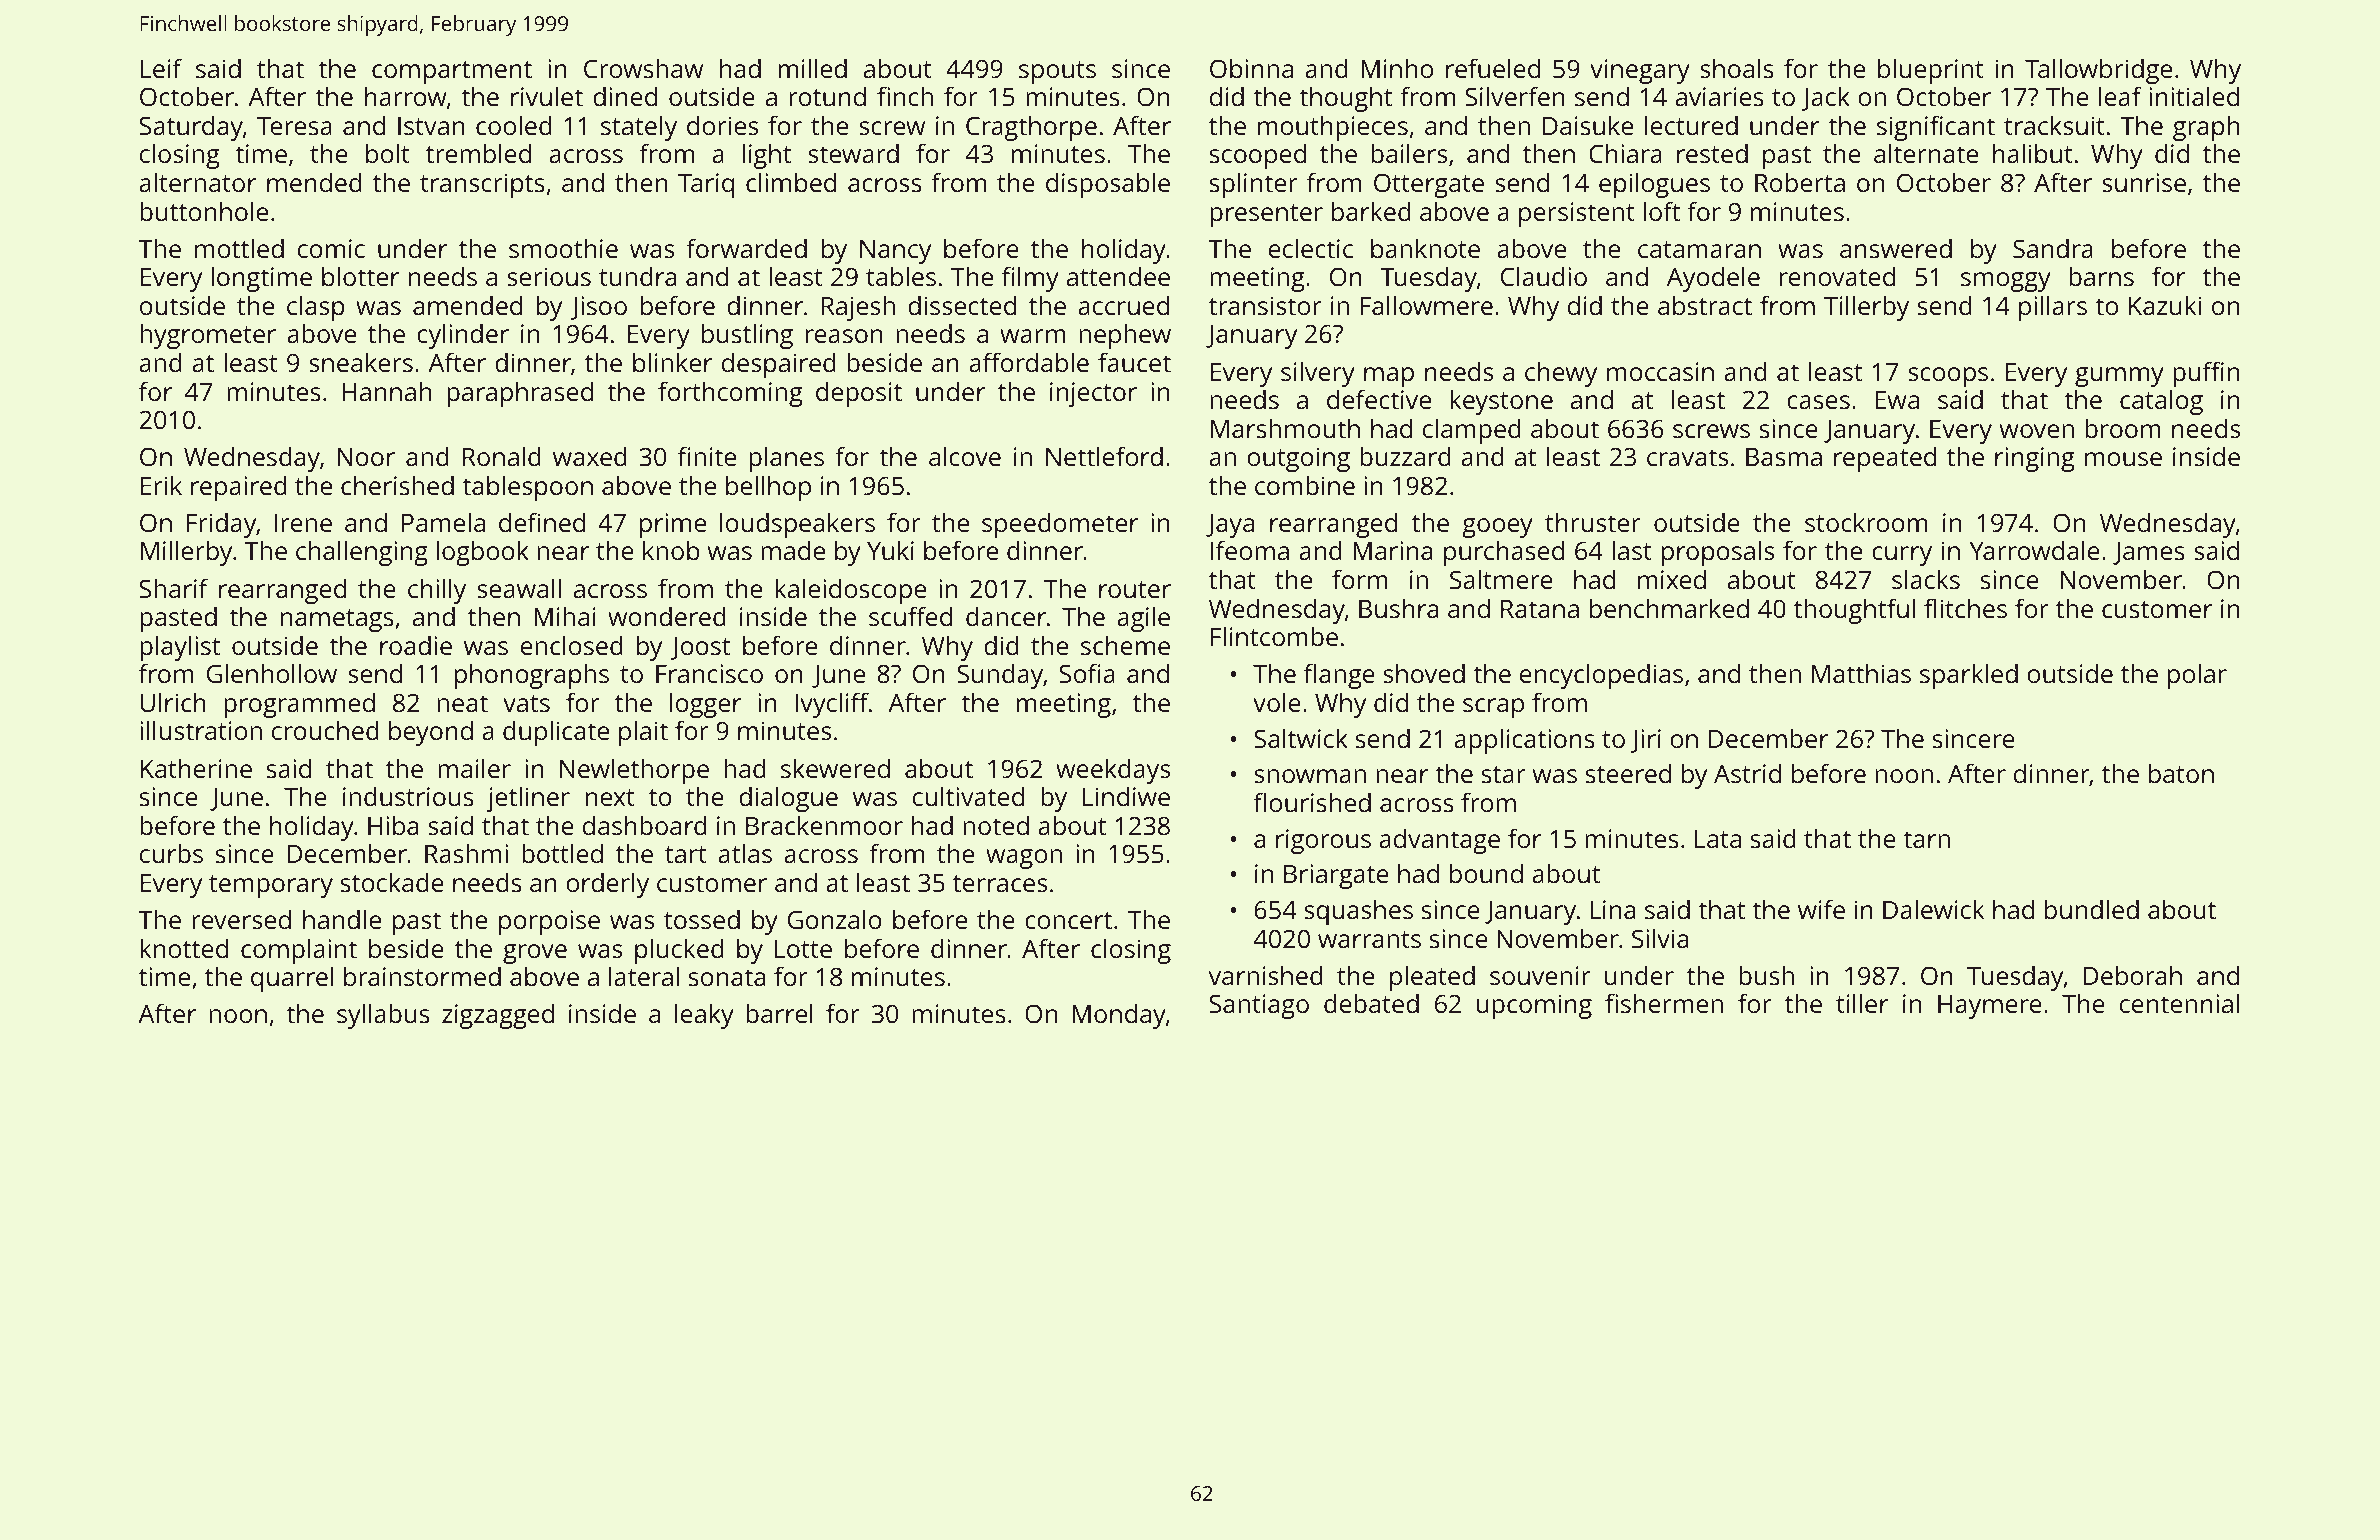  What do you see at coordinates (1737, 68) in the screenshot?
I see `shoals` at bounding box center [1737, 68].
